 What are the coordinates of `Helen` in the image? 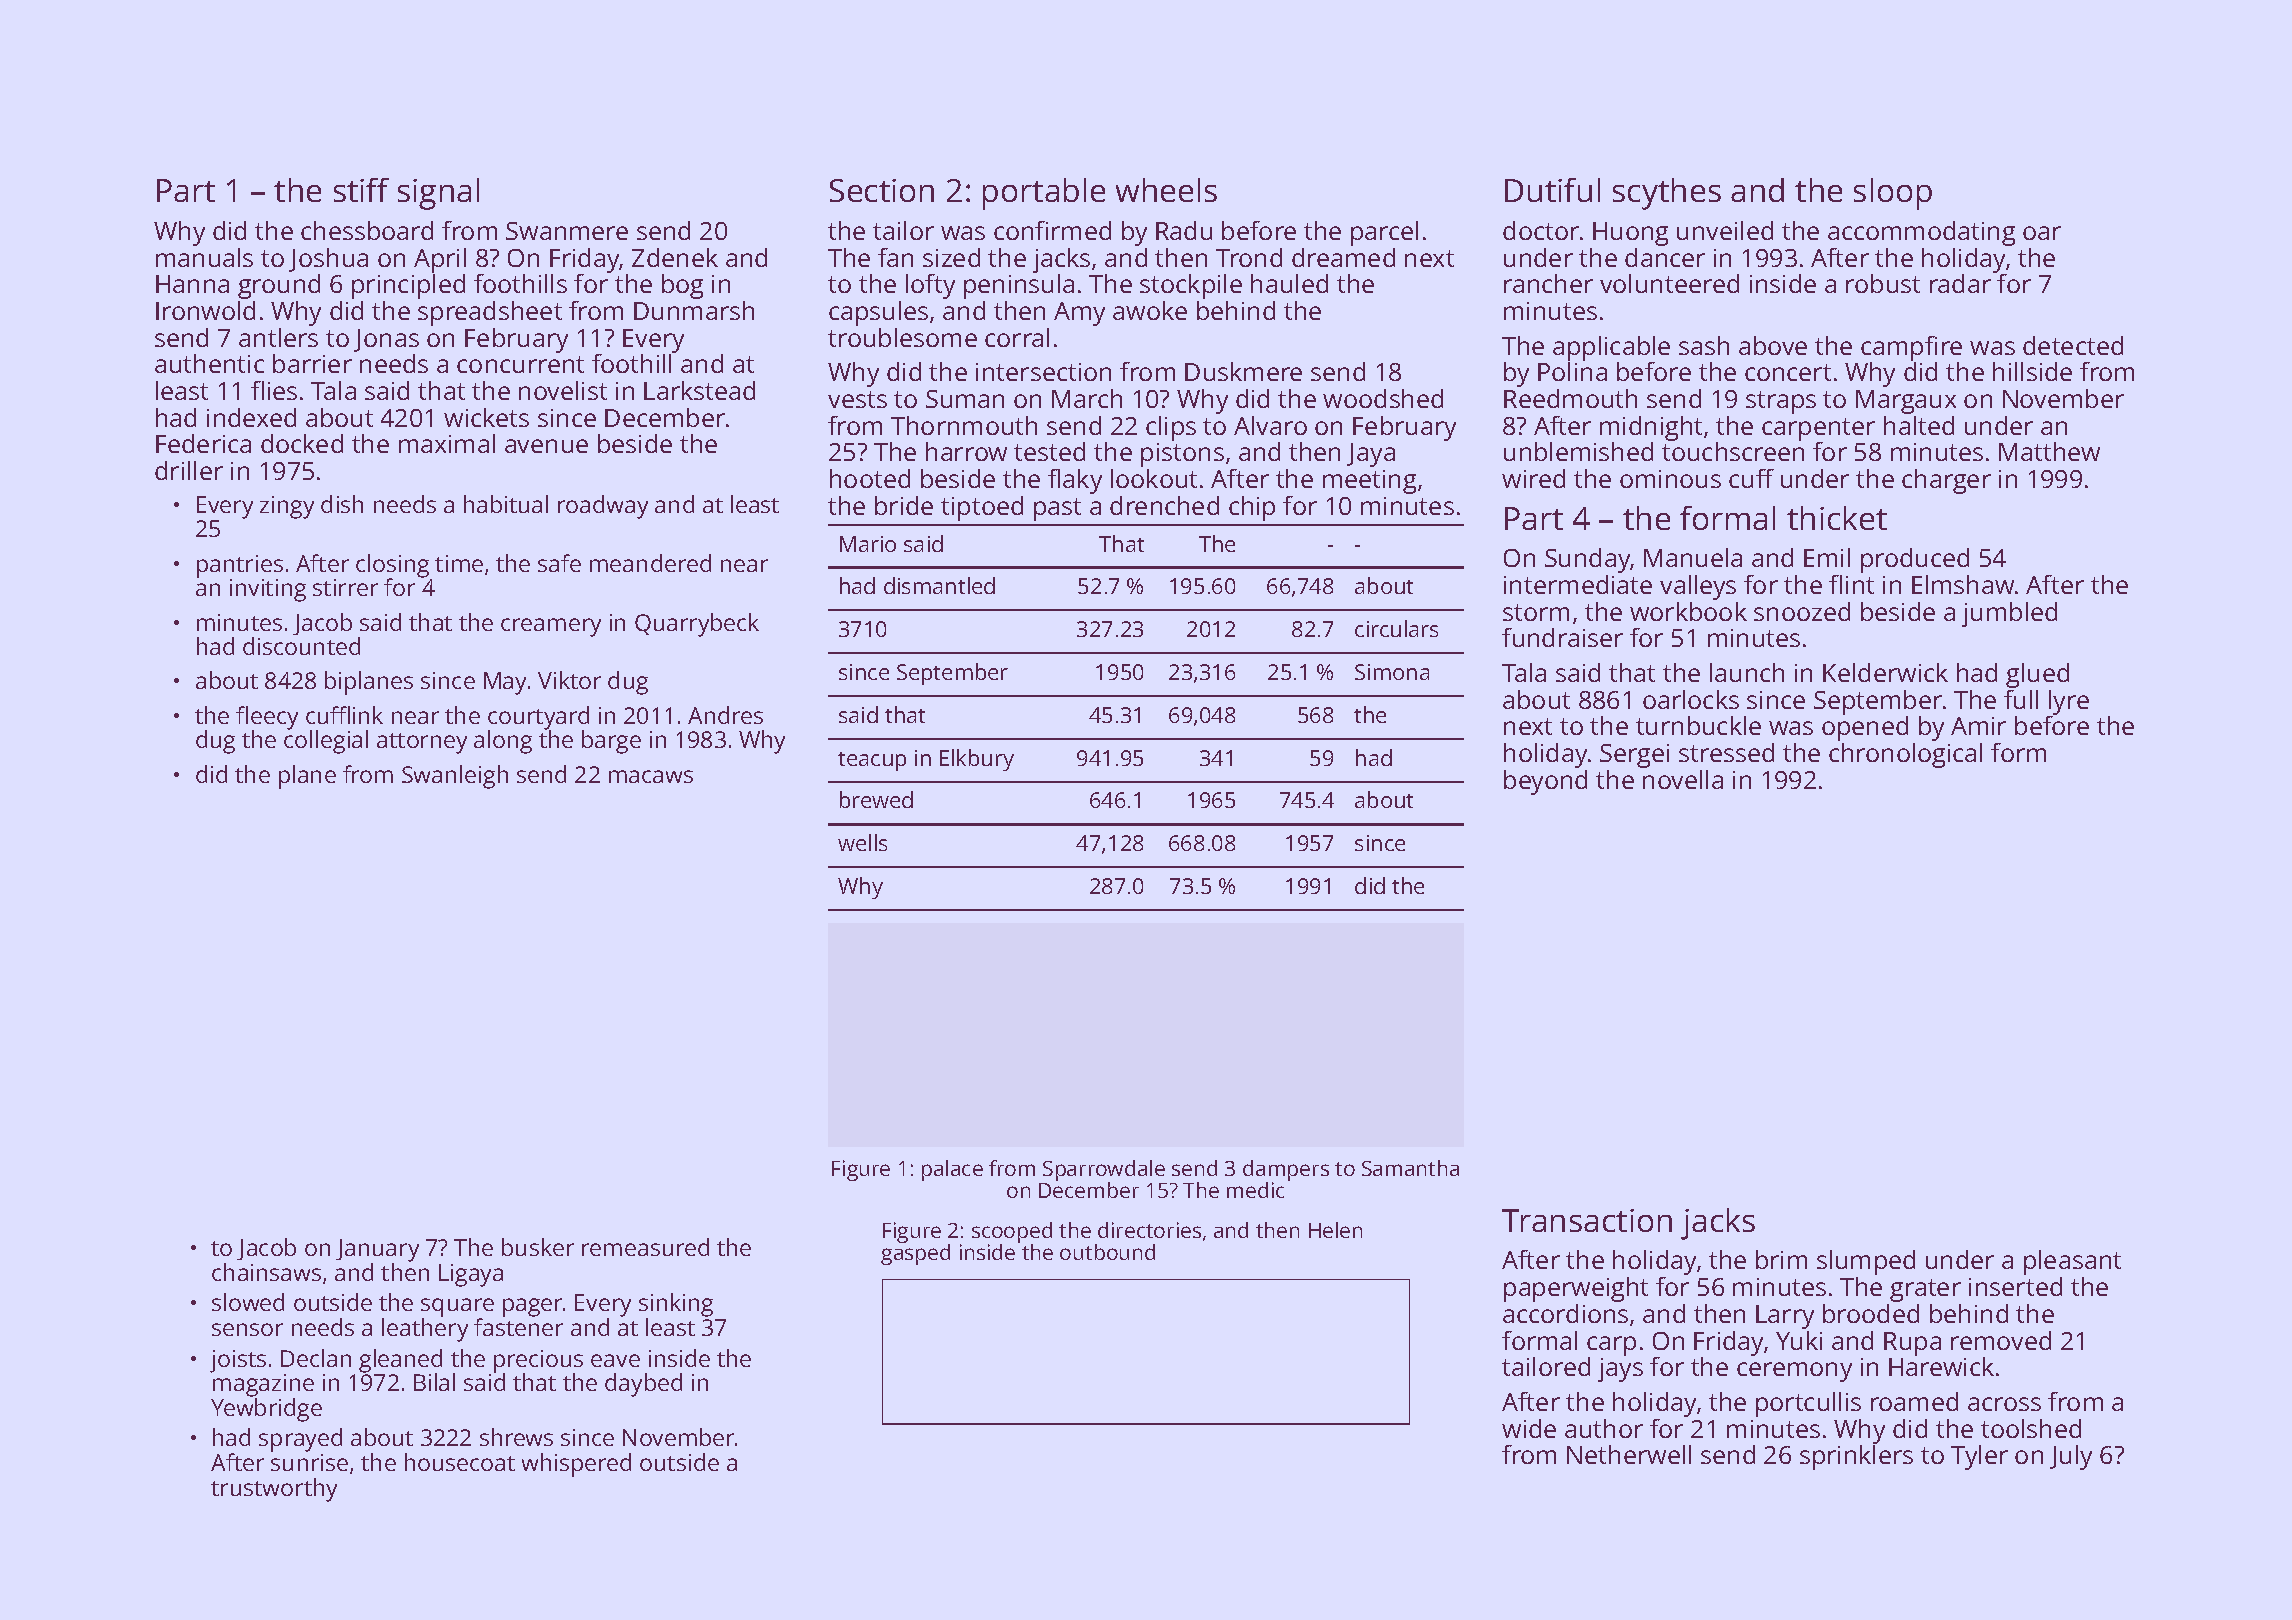 It's located at (1335, 1230).
